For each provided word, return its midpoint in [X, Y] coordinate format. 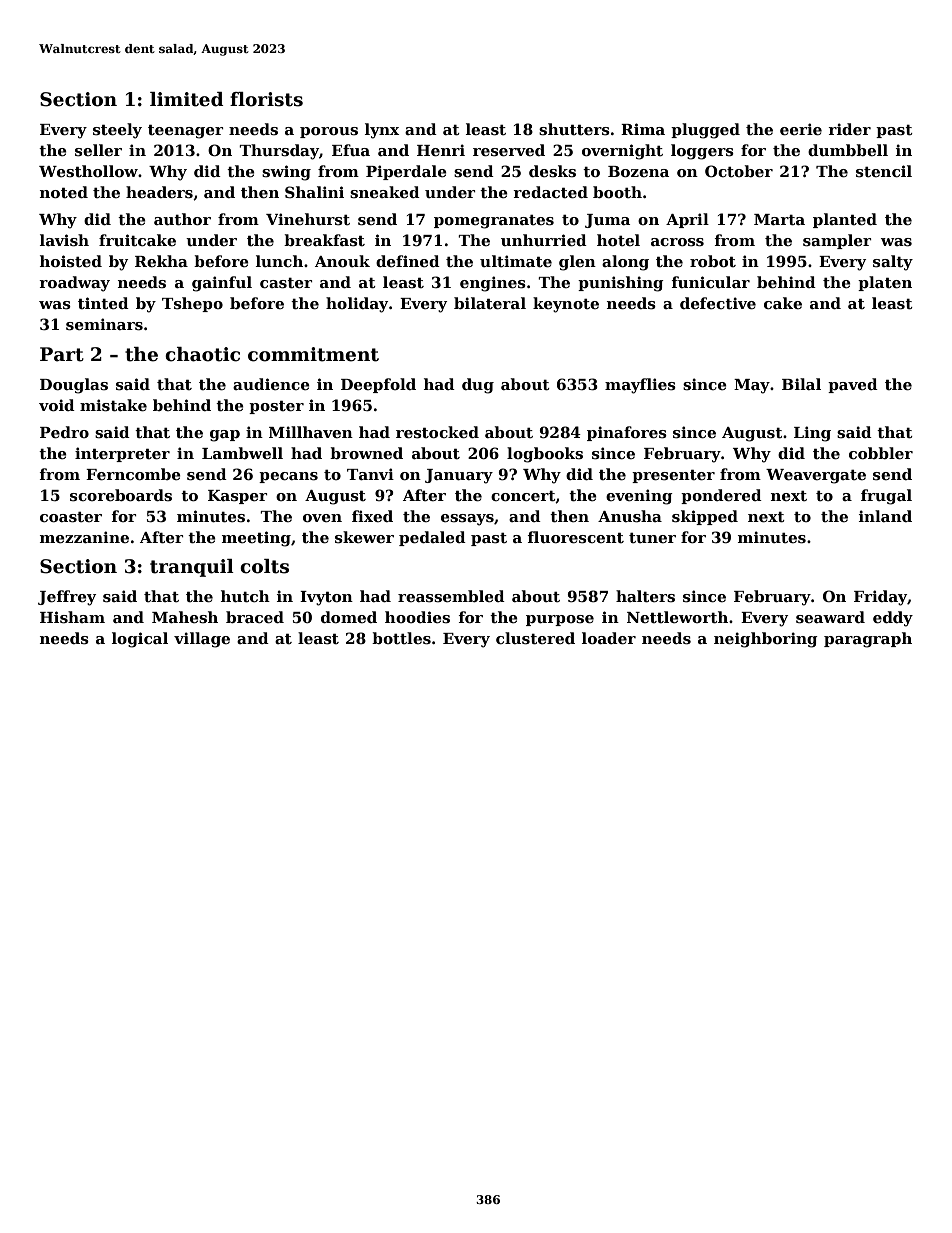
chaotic [202, 354]
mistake [113, 405]
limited [187, 99]
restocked [437, 432]
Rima [643, 129]
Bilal [801, 384]
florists [266, 99]
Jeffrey [67, 598]
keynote [566, 305]
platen [885, 283]
